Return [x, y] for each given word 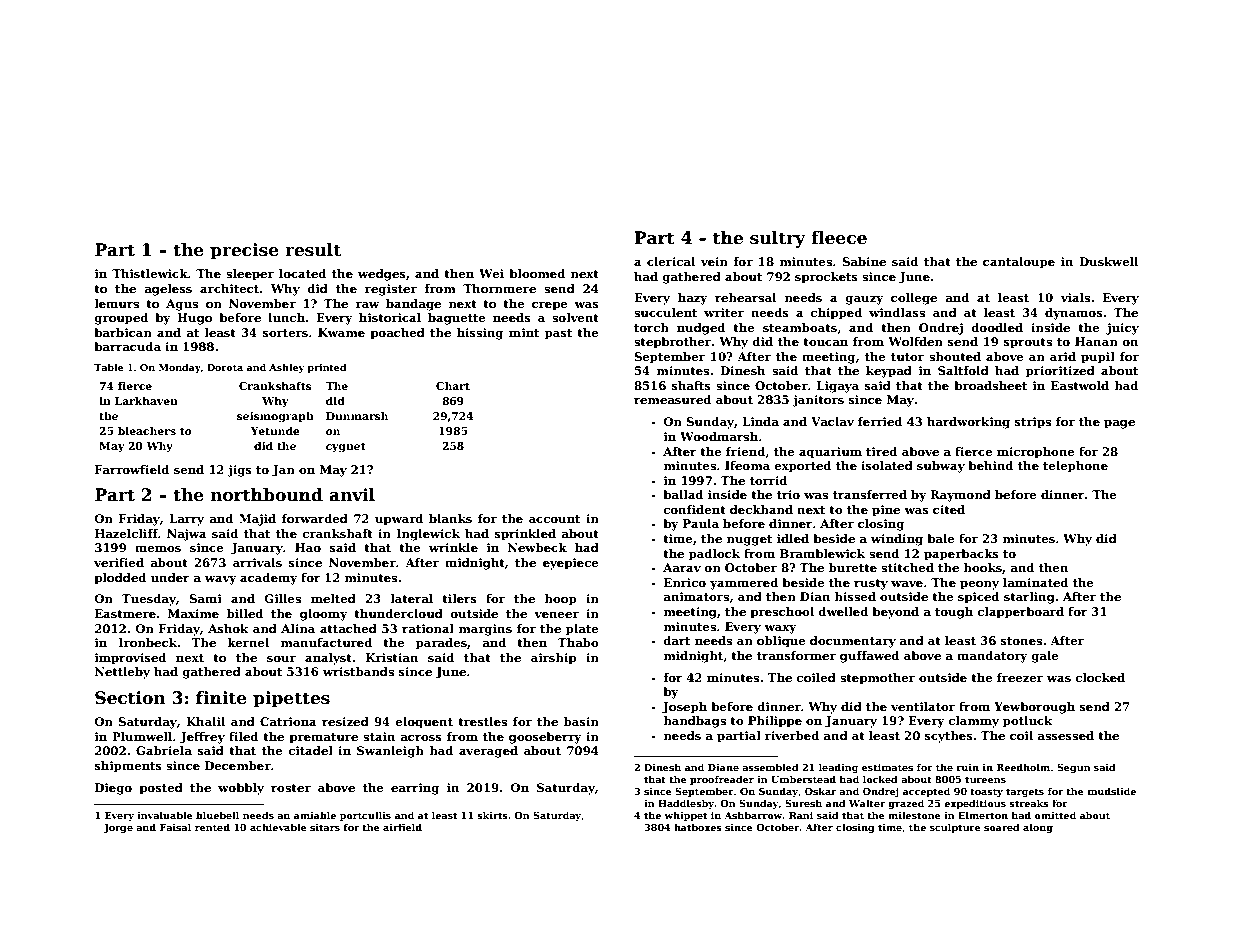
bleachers [147, 430]
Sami [205, 598]
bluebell [217, 815]
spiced [978, 598]
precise [244, 251]
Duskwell [1108, 261]
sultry [778, 239]
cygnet [346, 448]
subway [941, 467]
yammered [744, 584]
